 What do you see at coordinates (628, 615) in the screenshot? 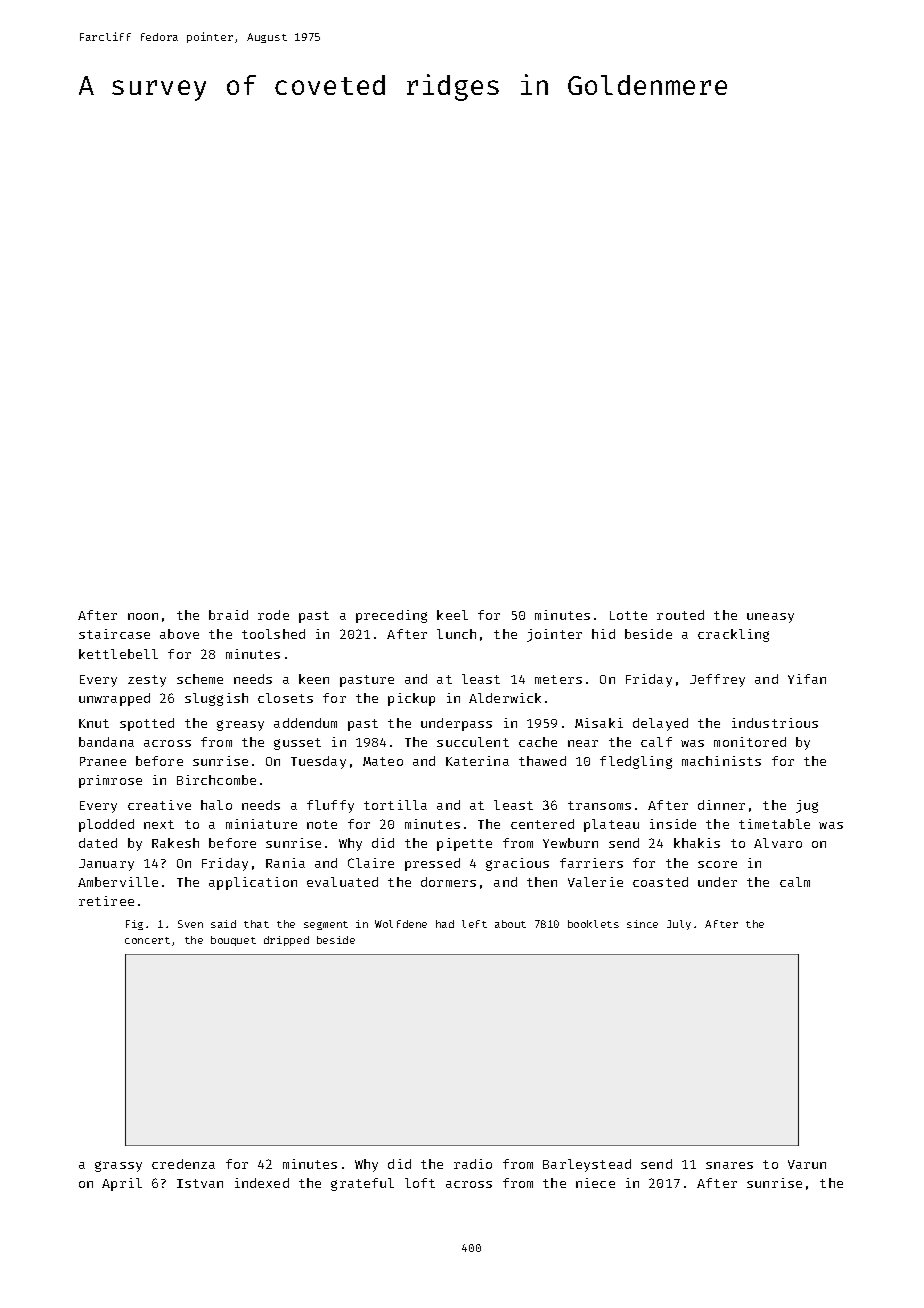
I see `Lotte` at bounding box center [628, 615].
